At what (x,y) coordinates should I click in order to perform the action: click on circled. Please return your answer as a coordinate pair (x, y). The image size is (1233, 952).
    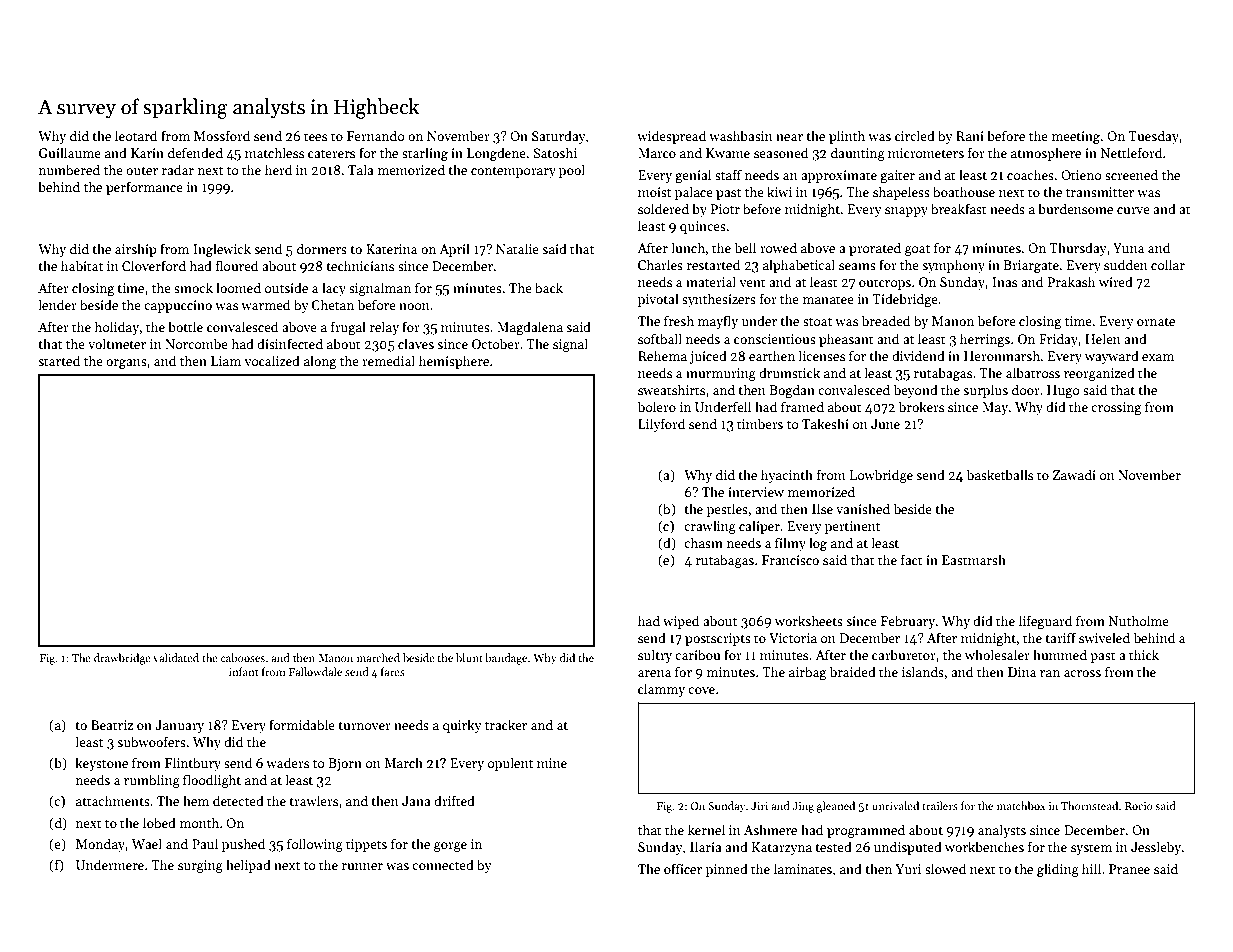
    Looking at the image, I should click on (915, 135).
